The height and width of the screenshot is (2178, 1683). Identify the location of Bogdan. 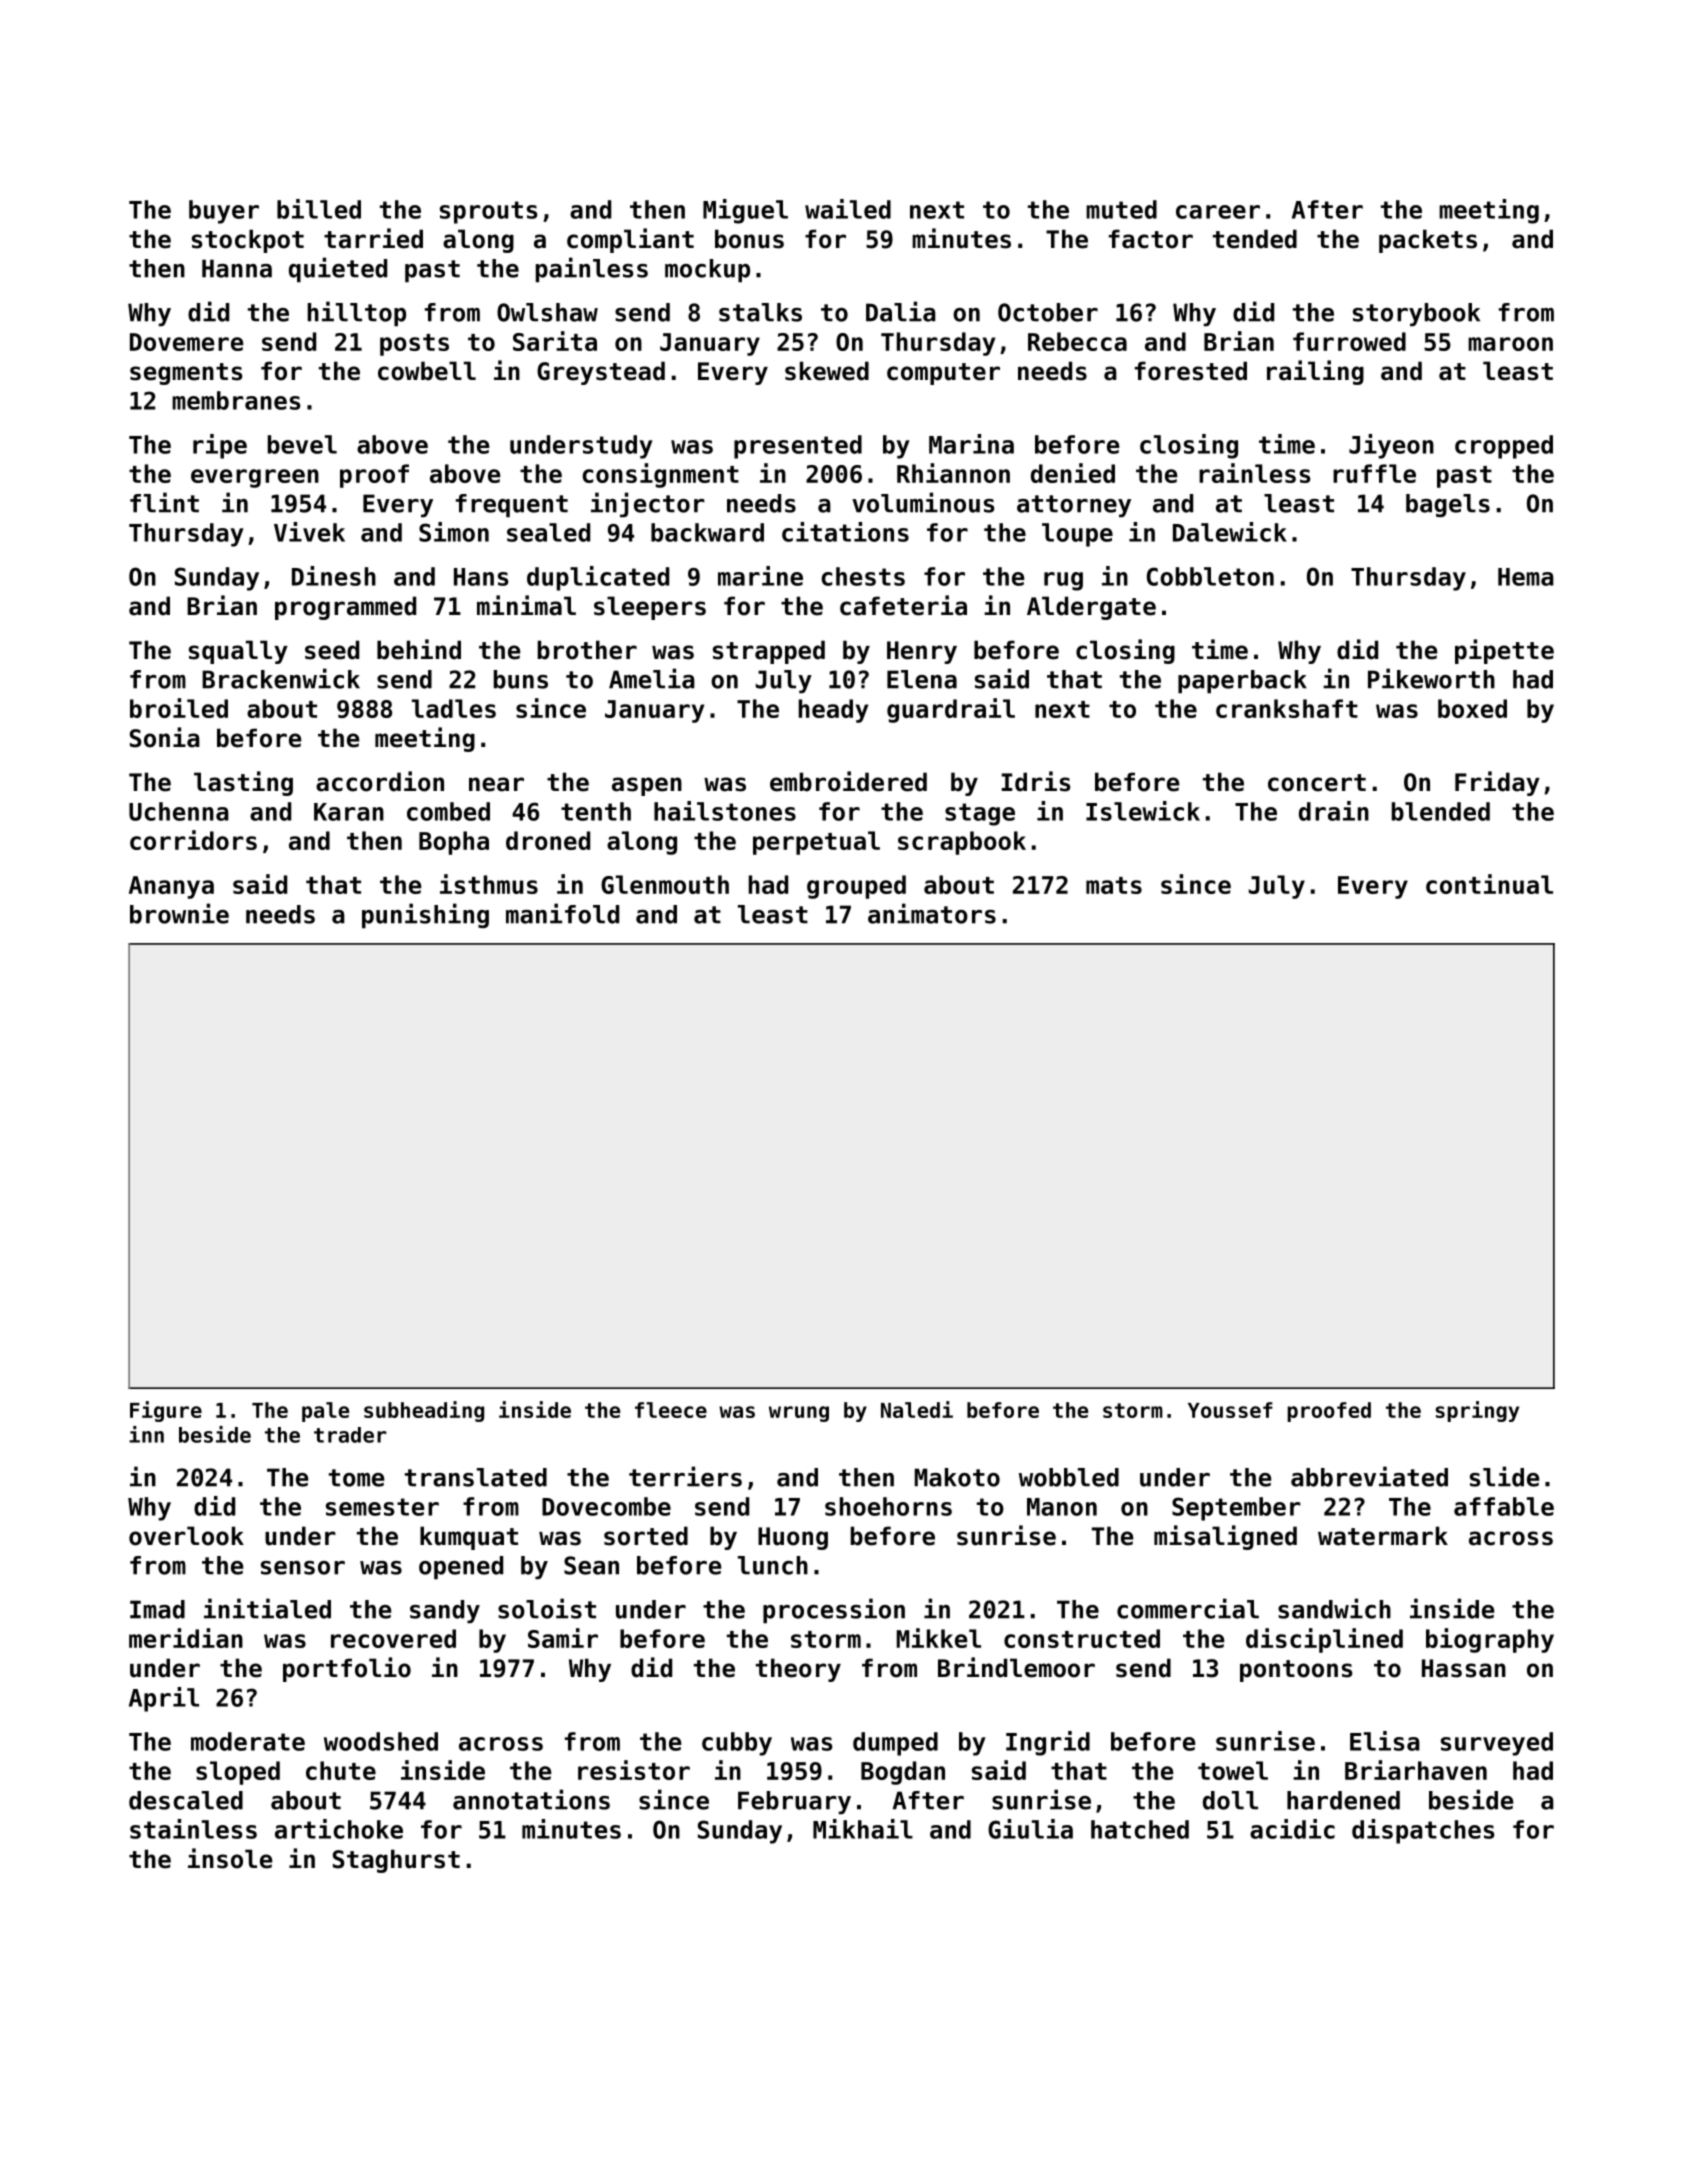
(903, 1773).
